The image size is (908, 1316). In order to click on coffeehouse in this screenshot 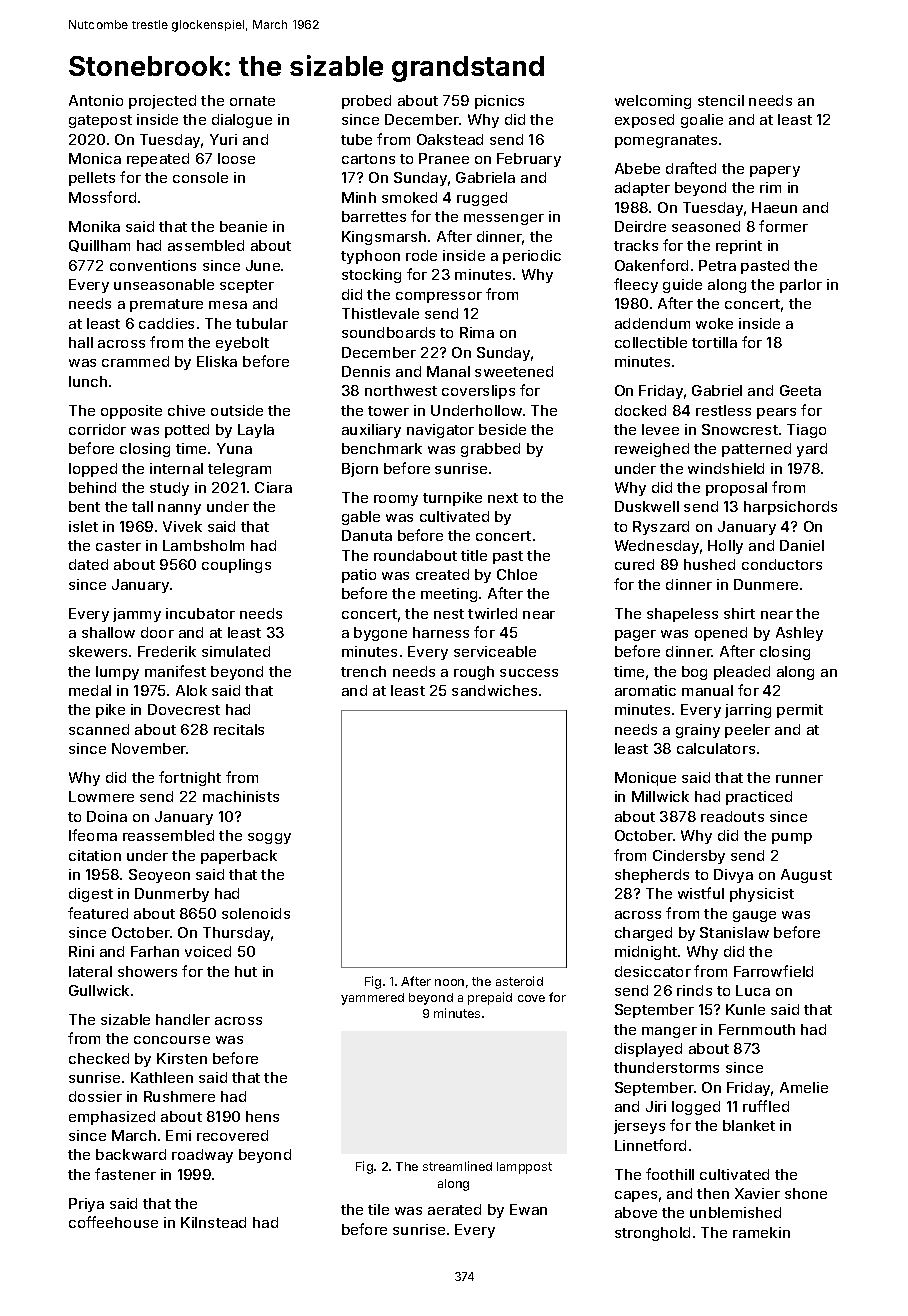, I will do `click(113, 1222)`.
